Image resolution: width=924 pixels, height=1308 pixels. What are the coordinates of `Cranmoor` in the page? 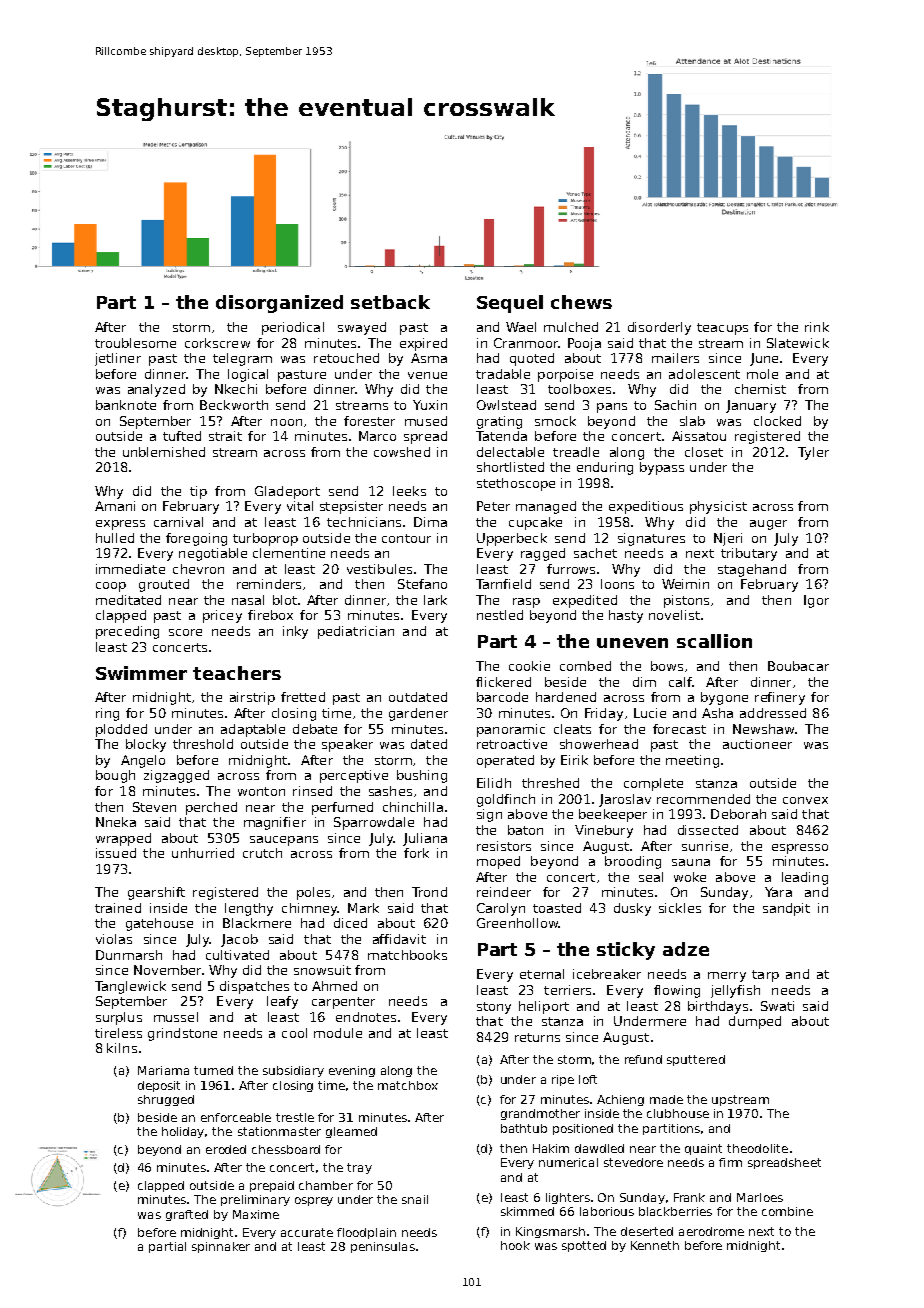 It's located at (526, 343).
